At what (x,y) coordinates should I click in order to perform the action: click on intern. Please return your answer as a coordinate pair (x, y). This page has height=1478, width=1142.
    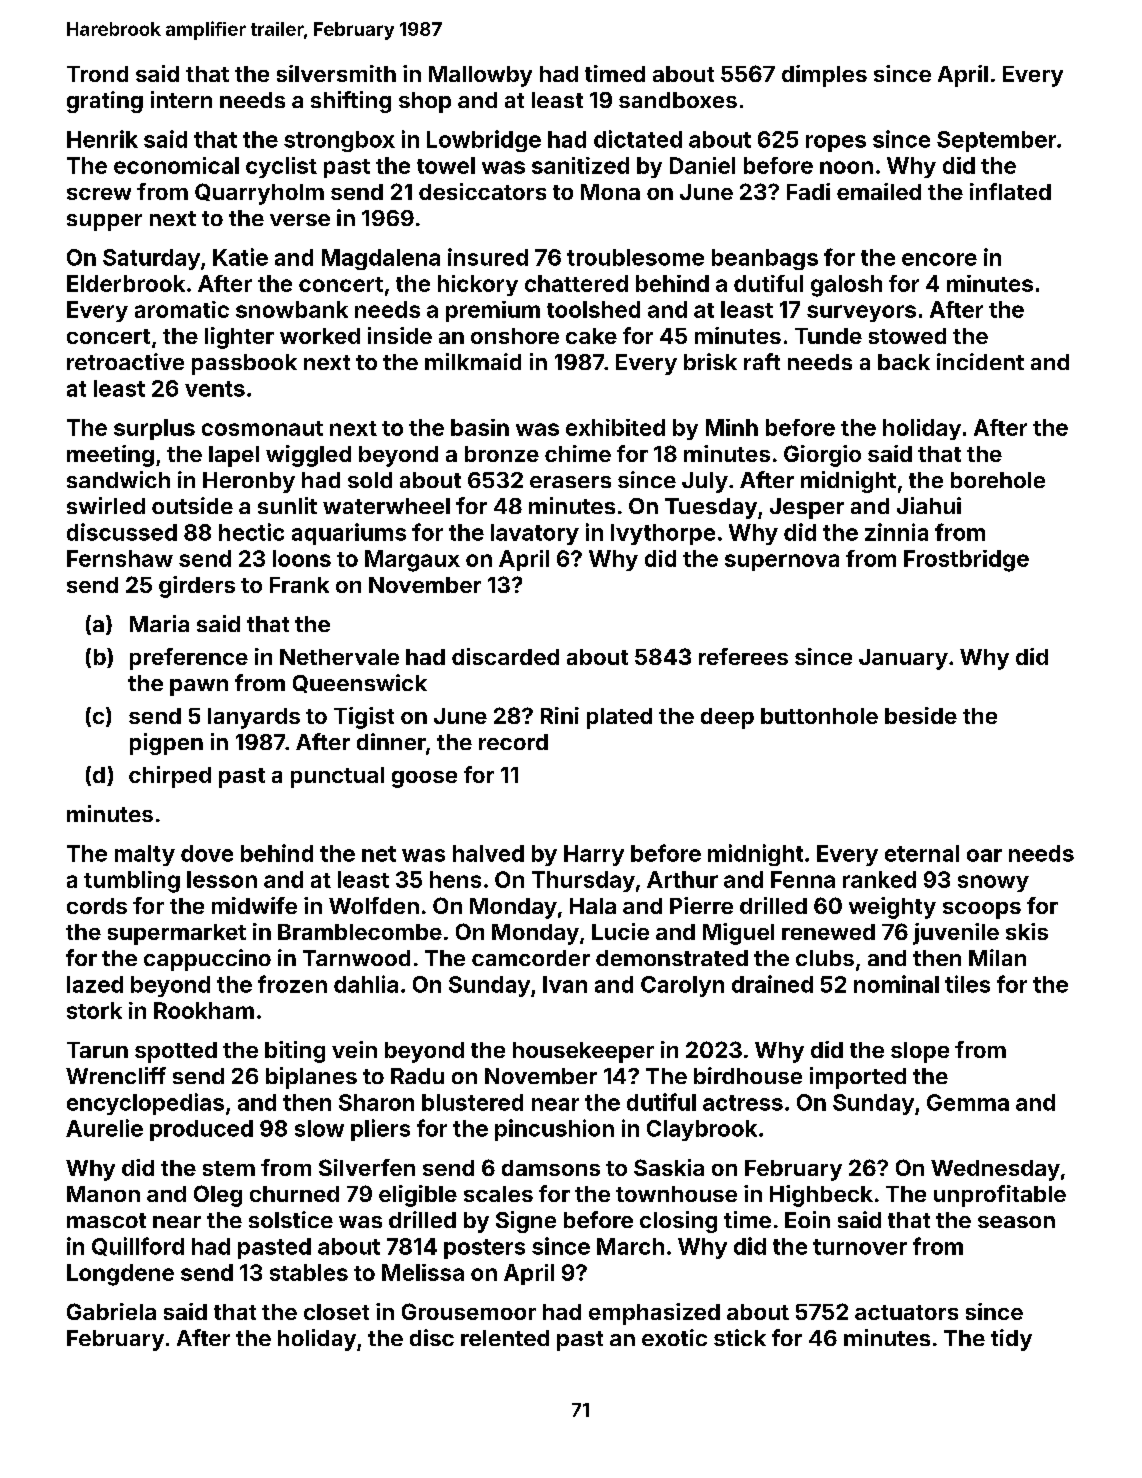
    Looking at the image, I should click on (181, 99).
